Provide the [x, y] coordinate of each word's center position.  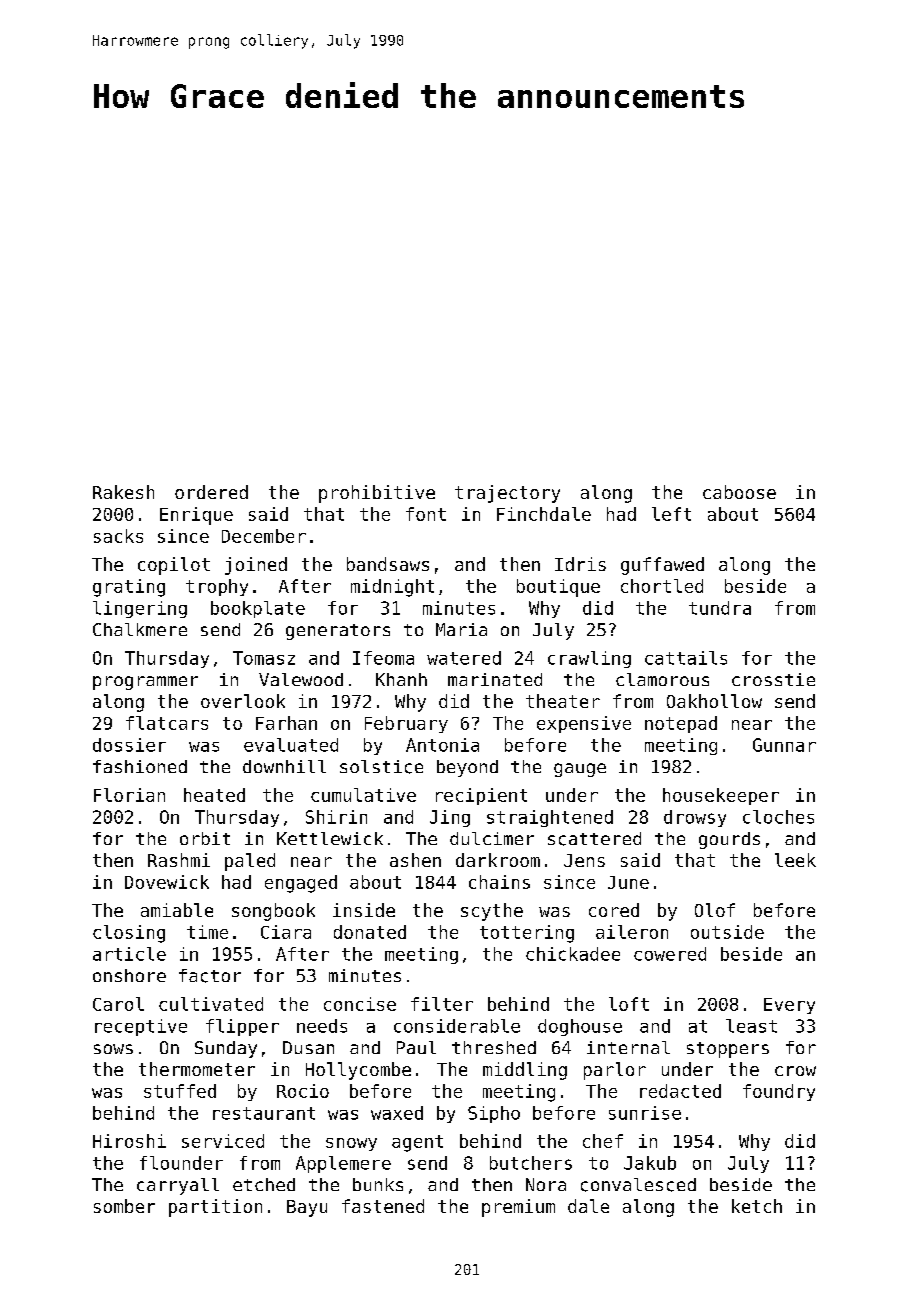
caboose [739, 492]
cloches [778, 817]
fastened [383, 1206]
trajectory [507, 494]
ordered [211, 492]
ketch [757, 1206]
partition [215, 1208]
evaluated [291, 745]
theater [563, 701]
